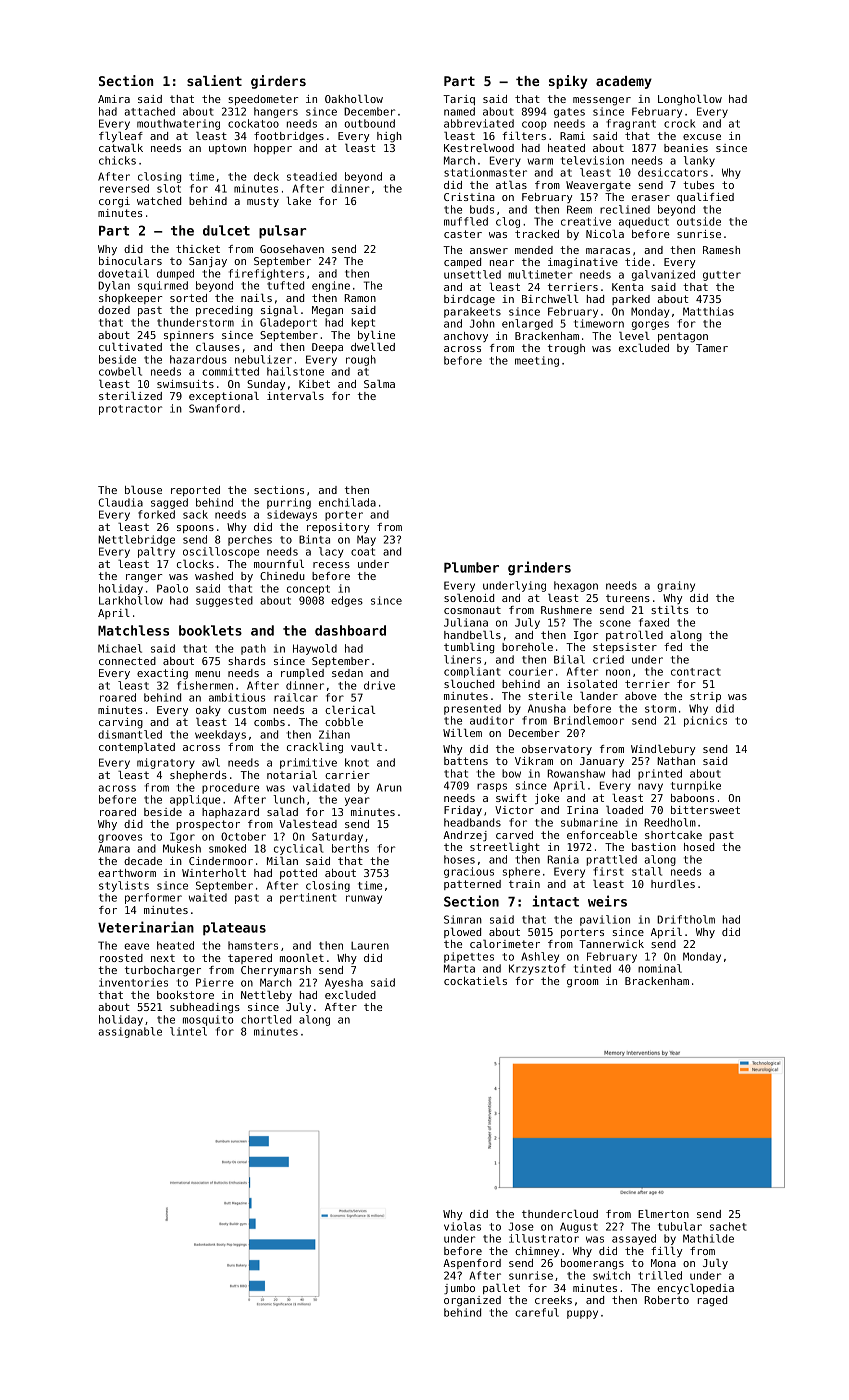  Describe the element at coordinates (676, 586) in the screenshot. I see `grainy` at that location.
